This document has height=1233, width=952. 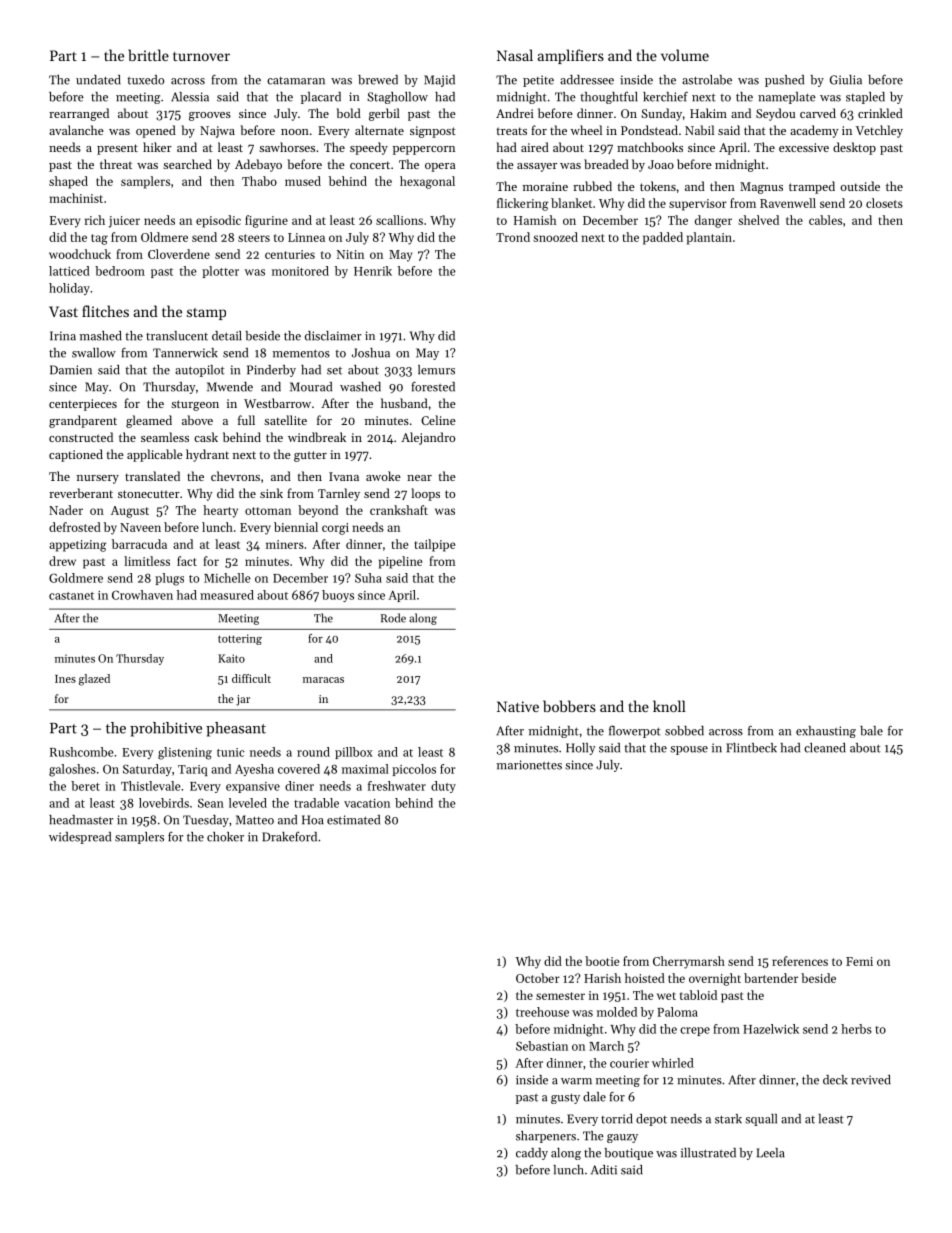 I want to click on sharpeners, so click(x=546, y=1137).
